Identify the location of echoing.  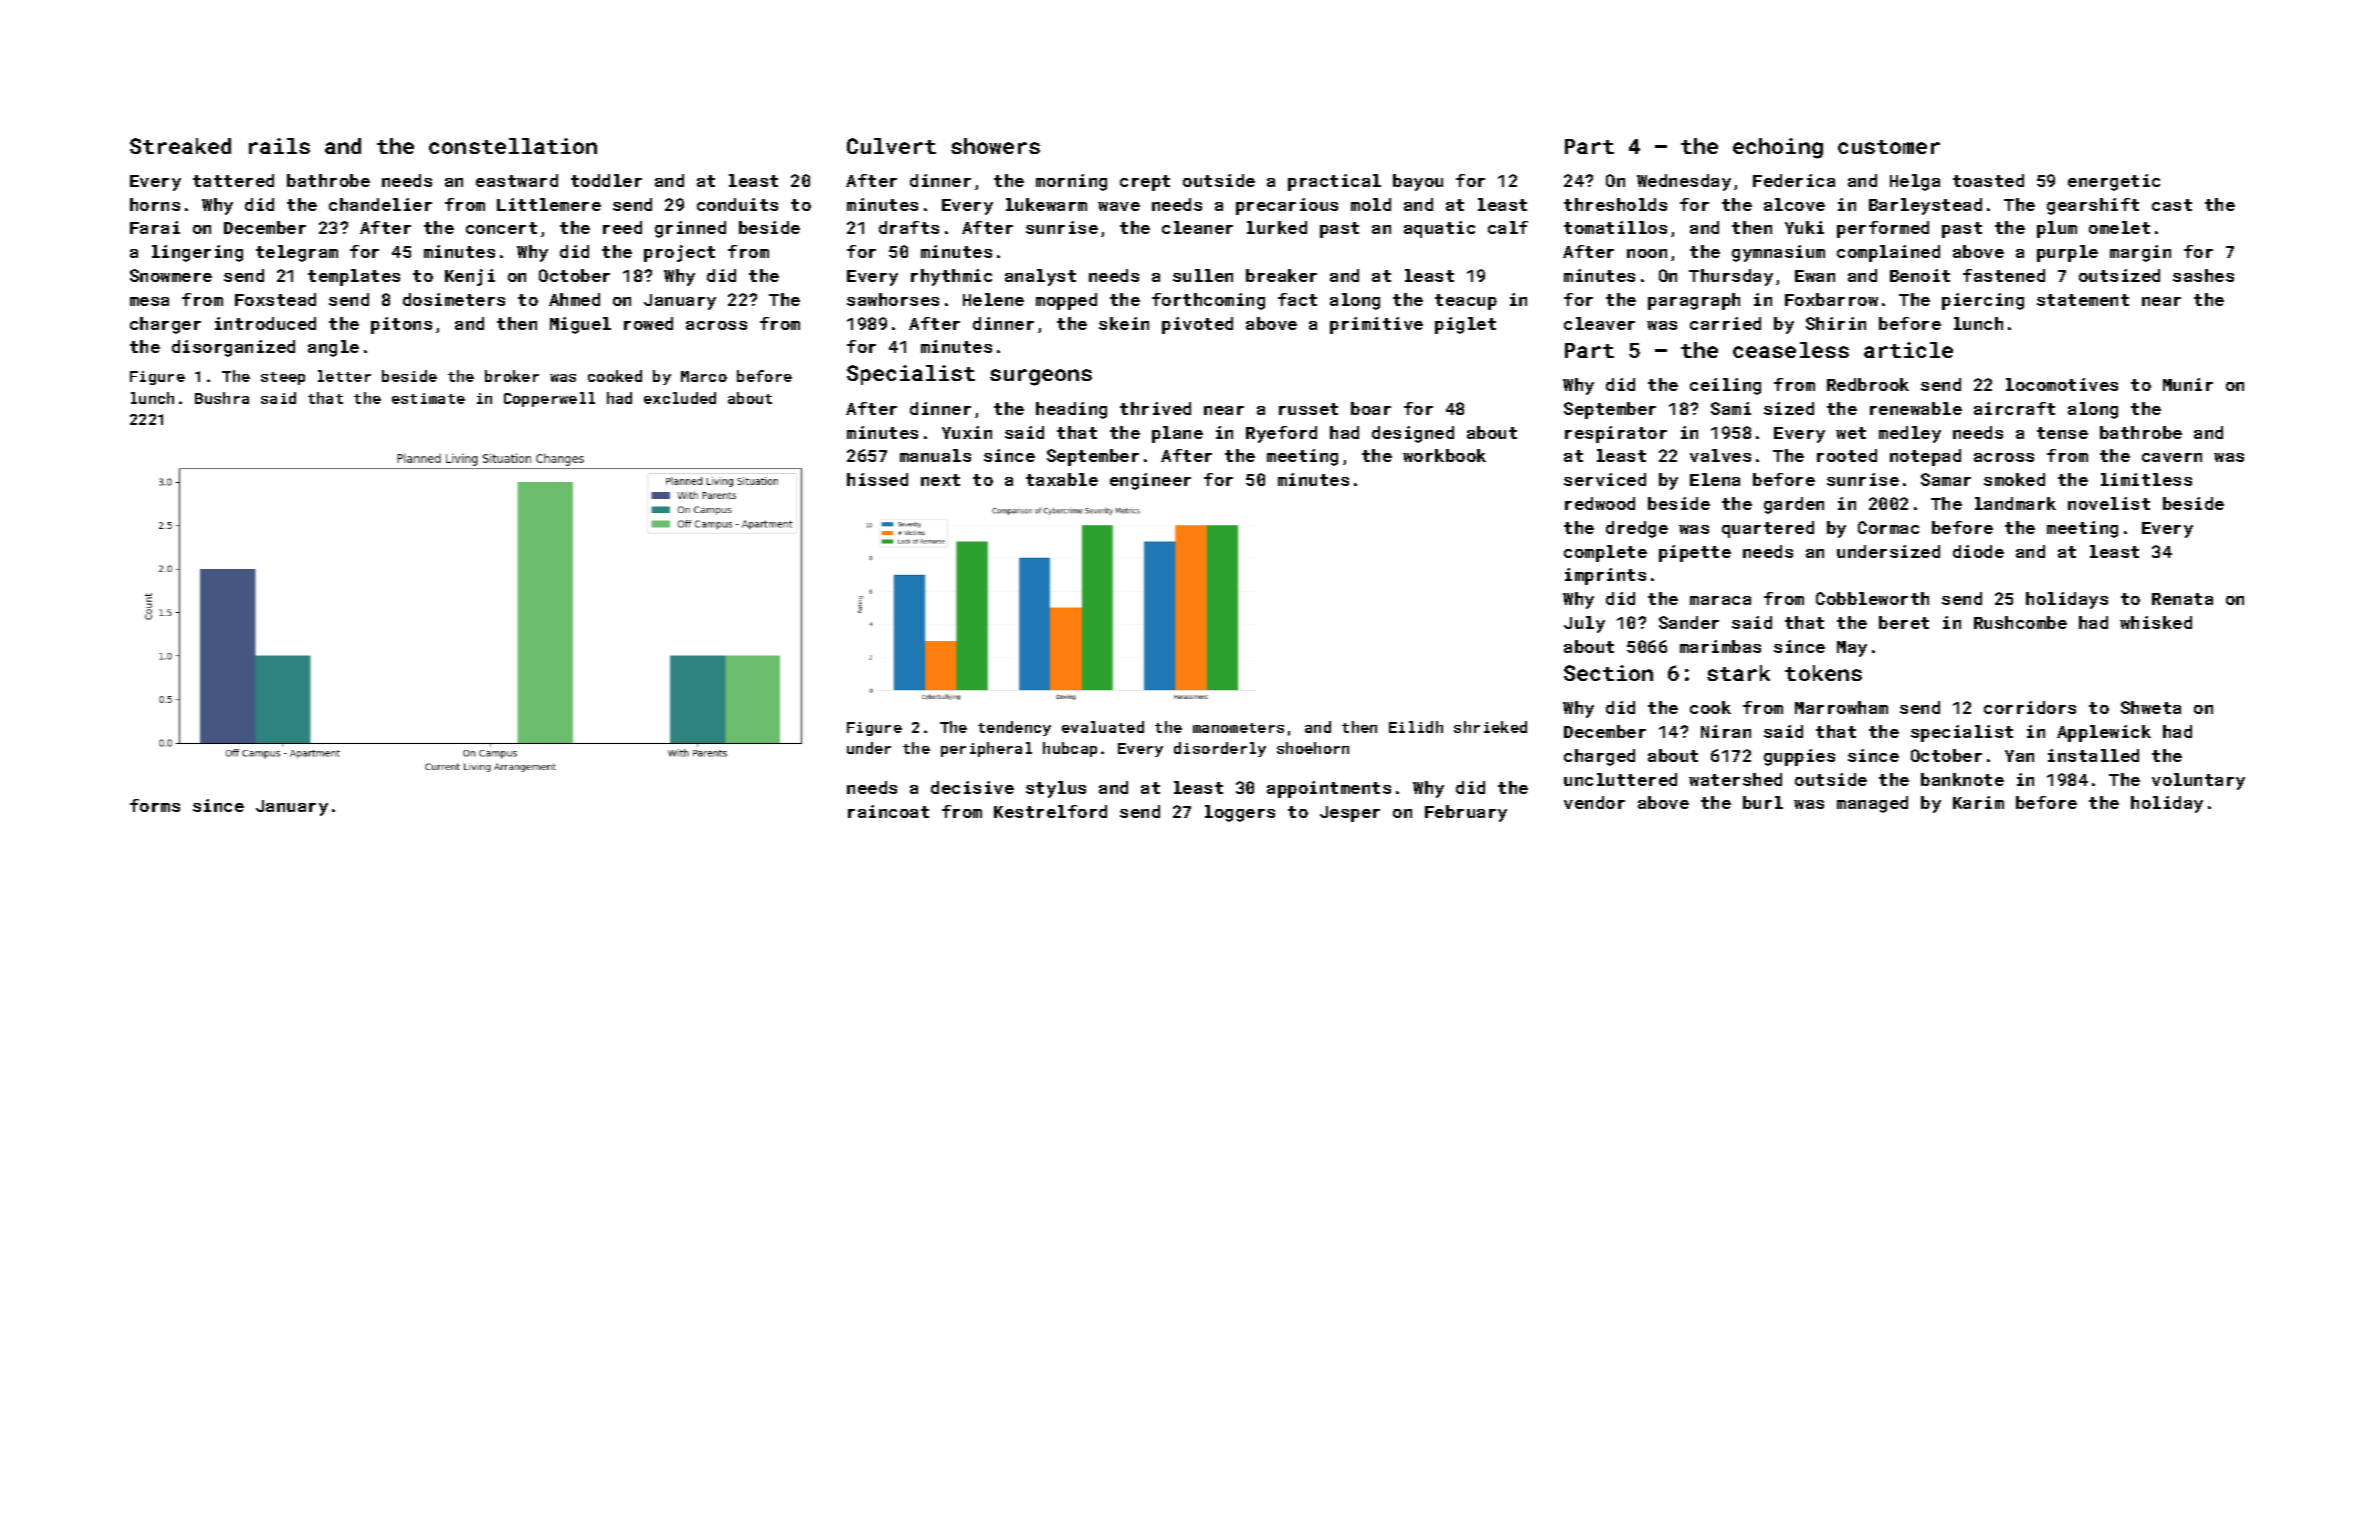
(1778, 148).
